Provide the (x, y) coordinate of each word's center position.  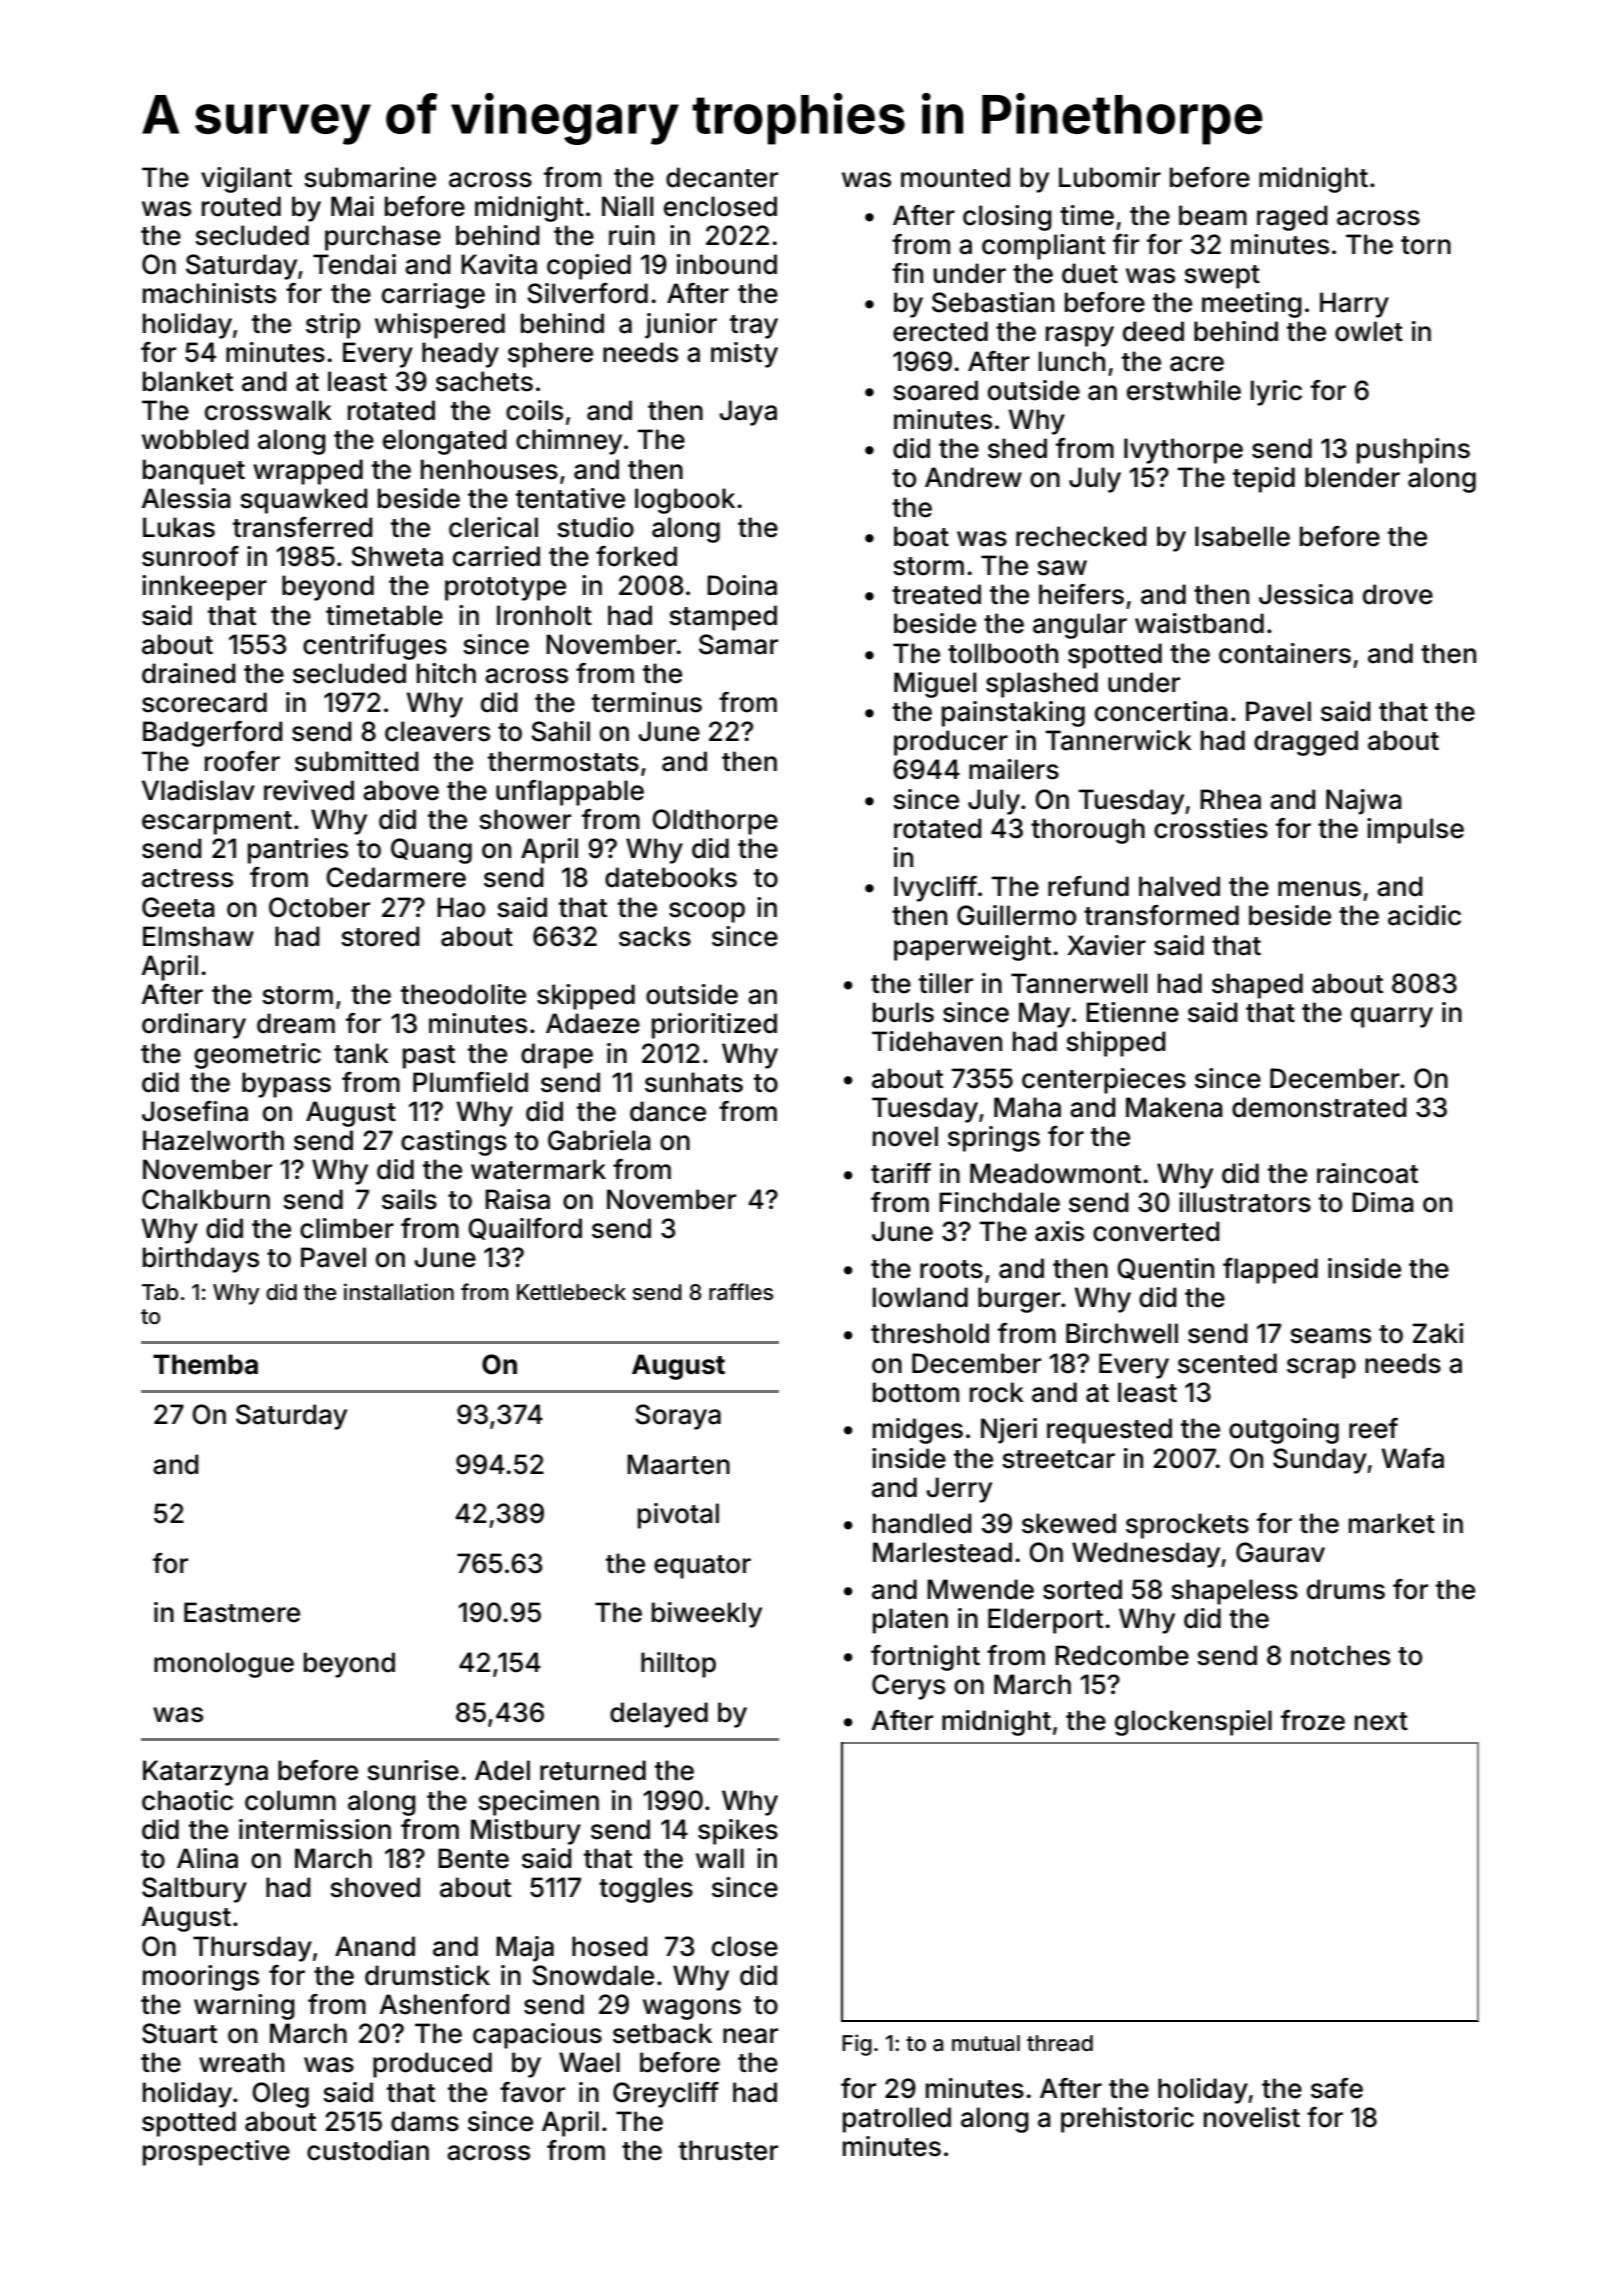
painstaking (1013, 714)
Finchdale (999, 1202)
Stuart (179, 2033)
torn (1426, 245)
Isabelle (1242, 536)
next (1381, 1721)
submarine (370, 177)
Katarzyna (205, 1773)
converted (1156, 1231)
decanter (722, 177)
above (401, 790)
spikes (738, 1832)
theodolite (463, 994)
